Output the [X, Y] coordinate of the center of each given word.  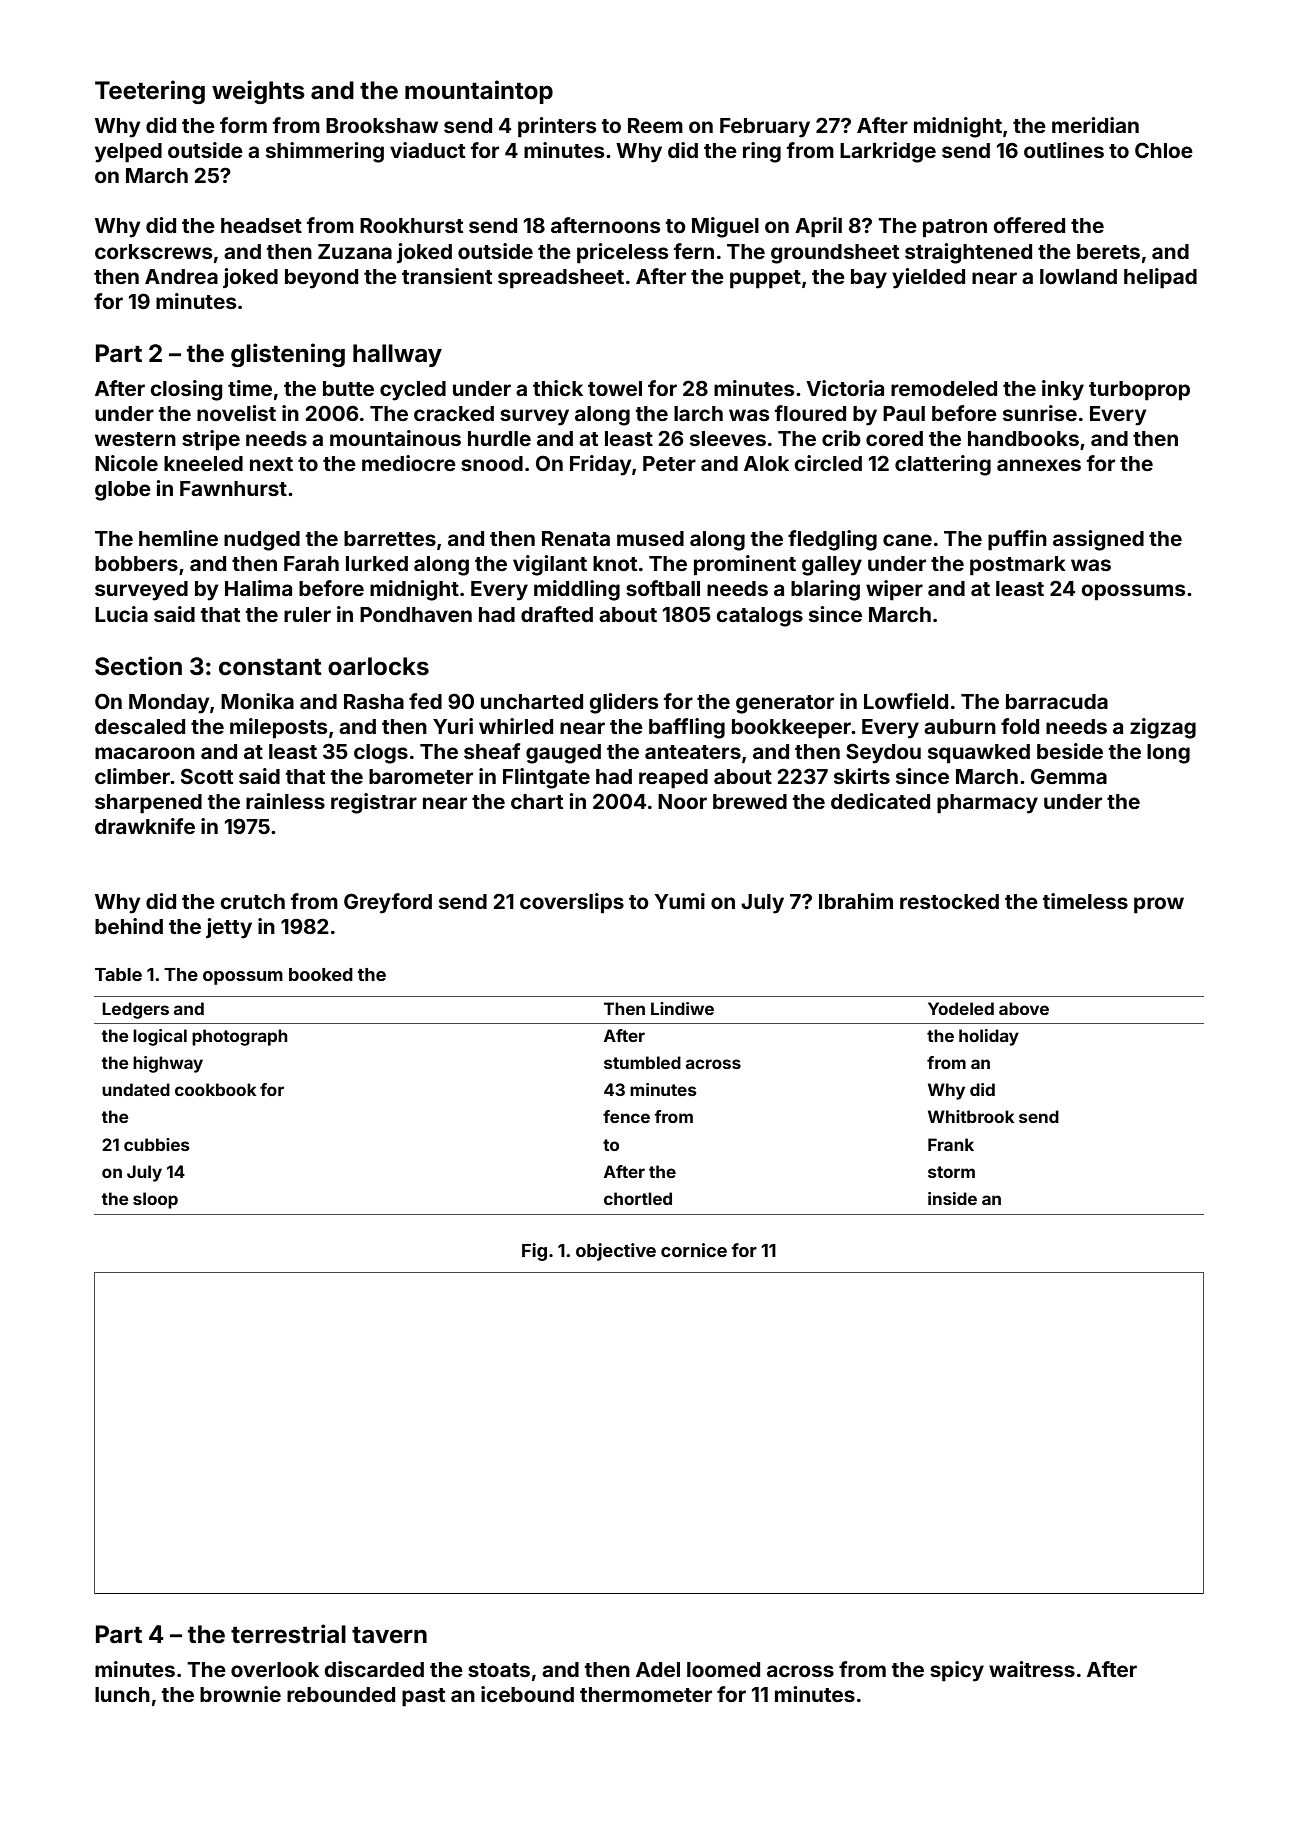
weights [258, 92]
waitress [1032, 1669]
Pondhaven [416, 614]
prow [1159, 905]
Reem [655, 125]
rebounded [341, 1694]
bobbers [136, 563]
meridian [1095, 125]
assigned [1098, 540]
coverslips [572, 903]
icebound [527, 1694]
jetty [229, 928]
